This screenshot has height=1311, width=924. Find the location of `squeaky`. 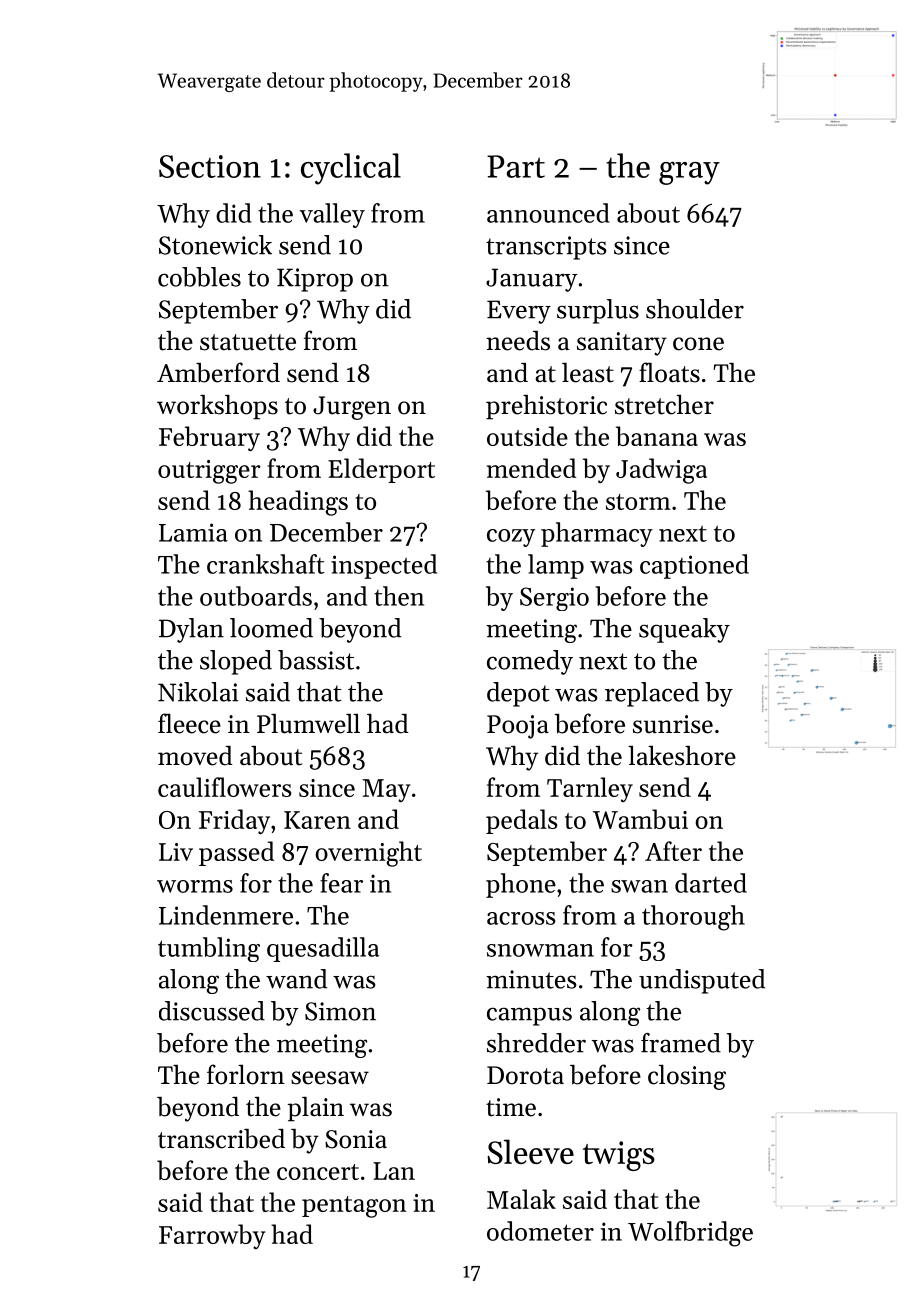

squeaky is located at coordinates (684, 630).
